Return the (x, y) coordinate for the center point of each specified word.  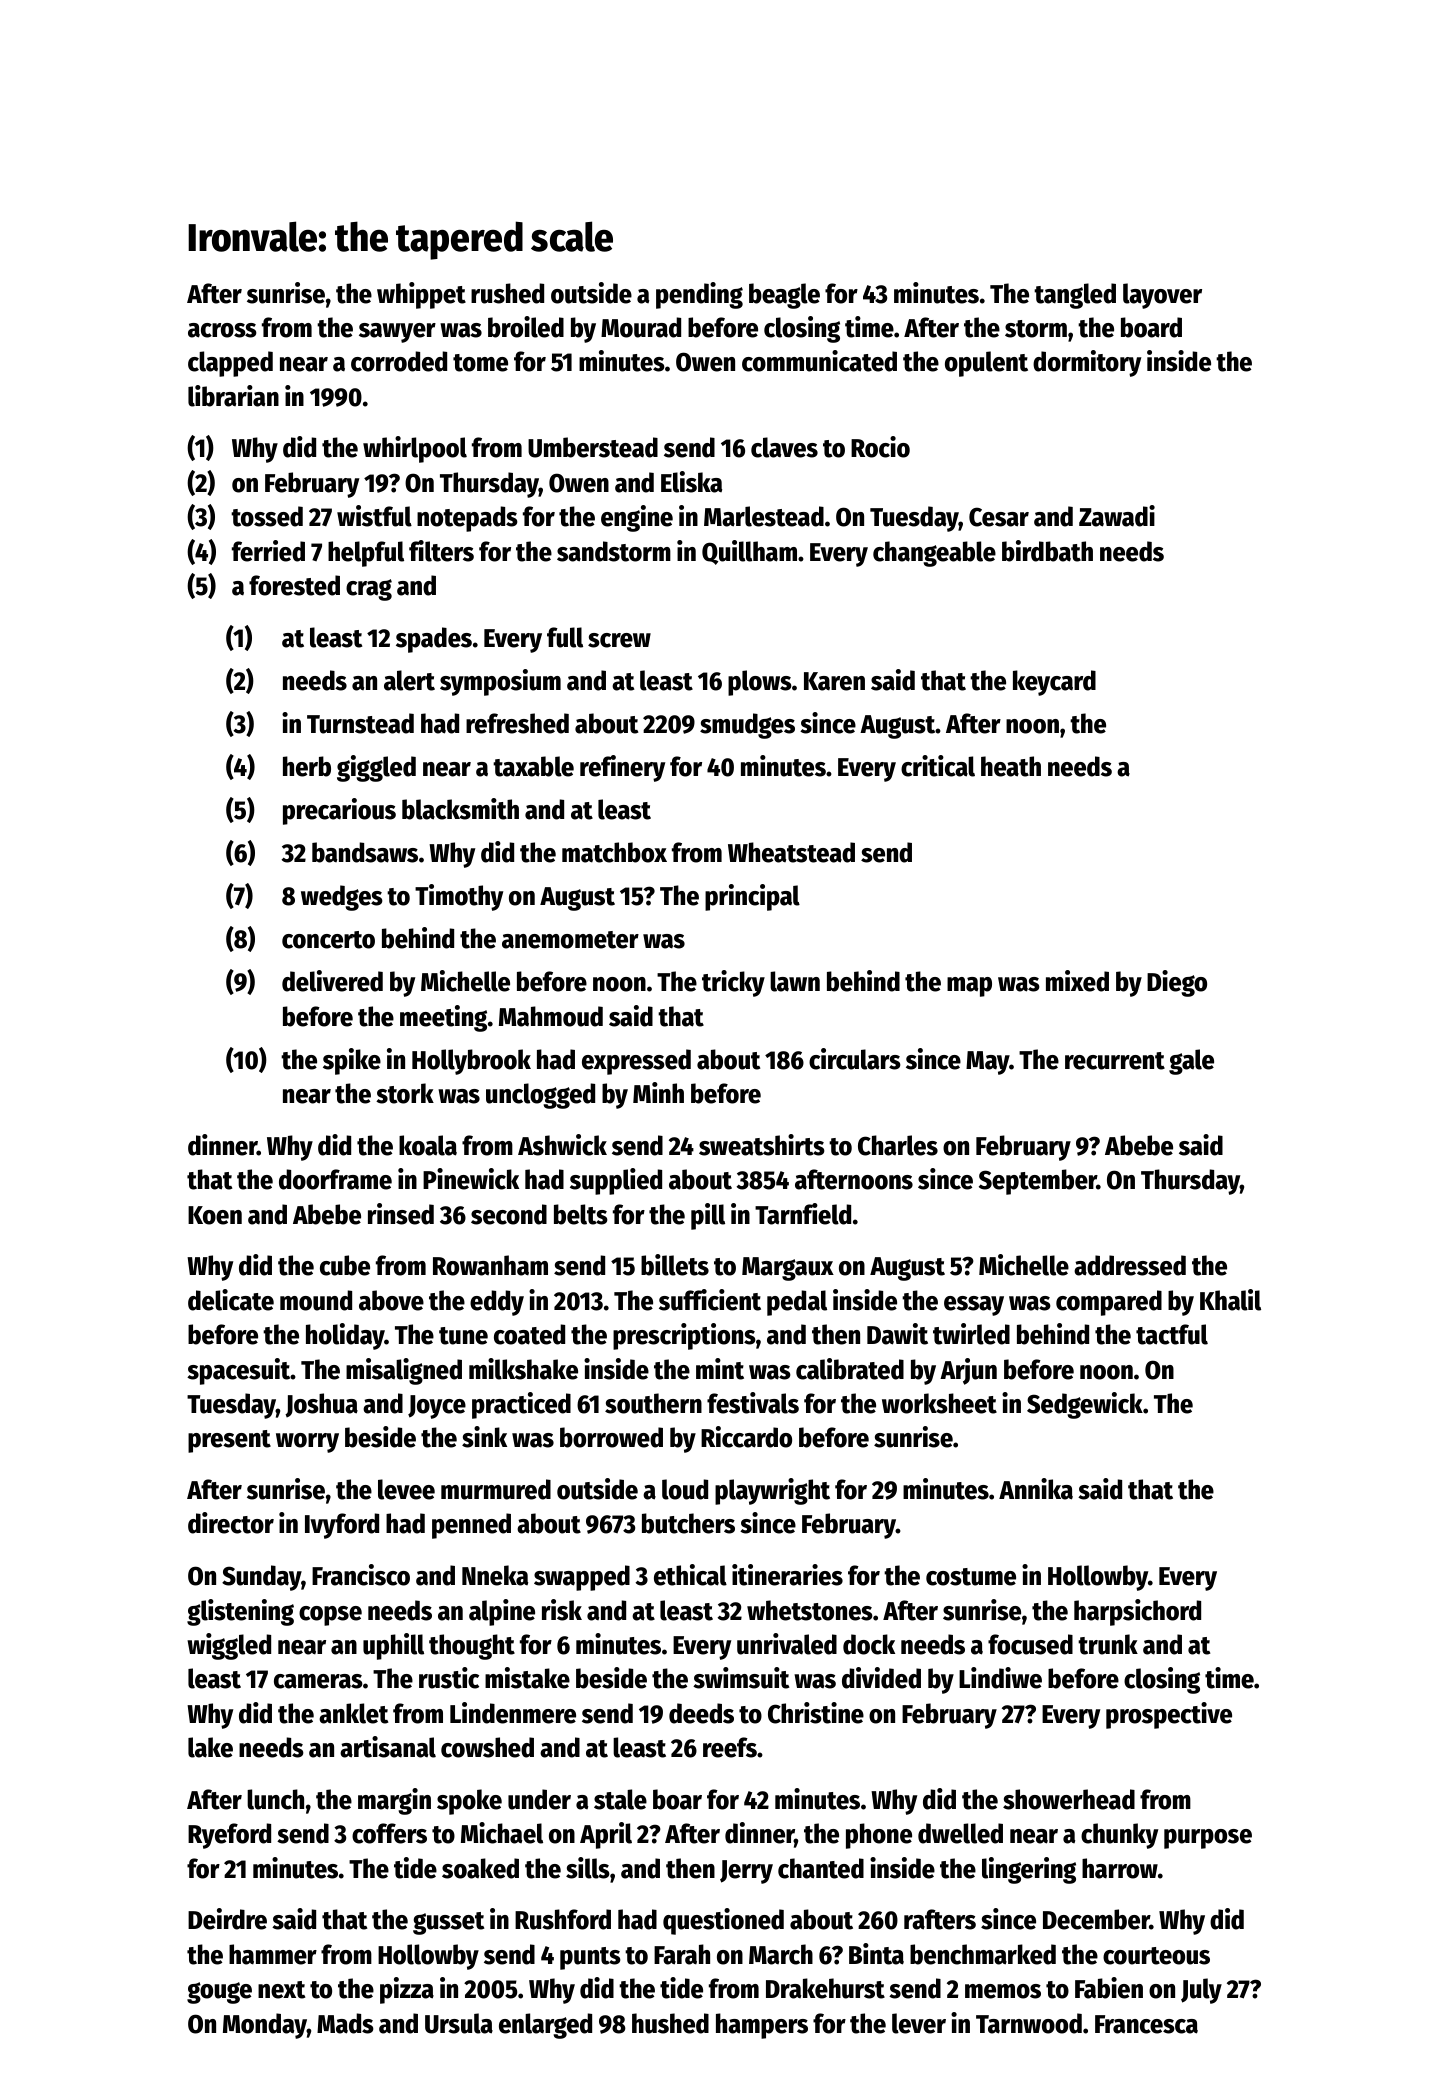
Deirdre (227, 1919)
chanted (821, 1868)
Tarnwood (1029, 2023)
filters (441, 551)
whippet (421, 295)
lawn (795, 981)
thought (472, 1647)
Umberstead (593, 447)
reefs (730, 1747)
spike (352, 1061)
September (1038, 1182)
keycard (1054, 683)
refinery (622, 768)
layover (1162, 296)
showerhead (1069, 1799)
